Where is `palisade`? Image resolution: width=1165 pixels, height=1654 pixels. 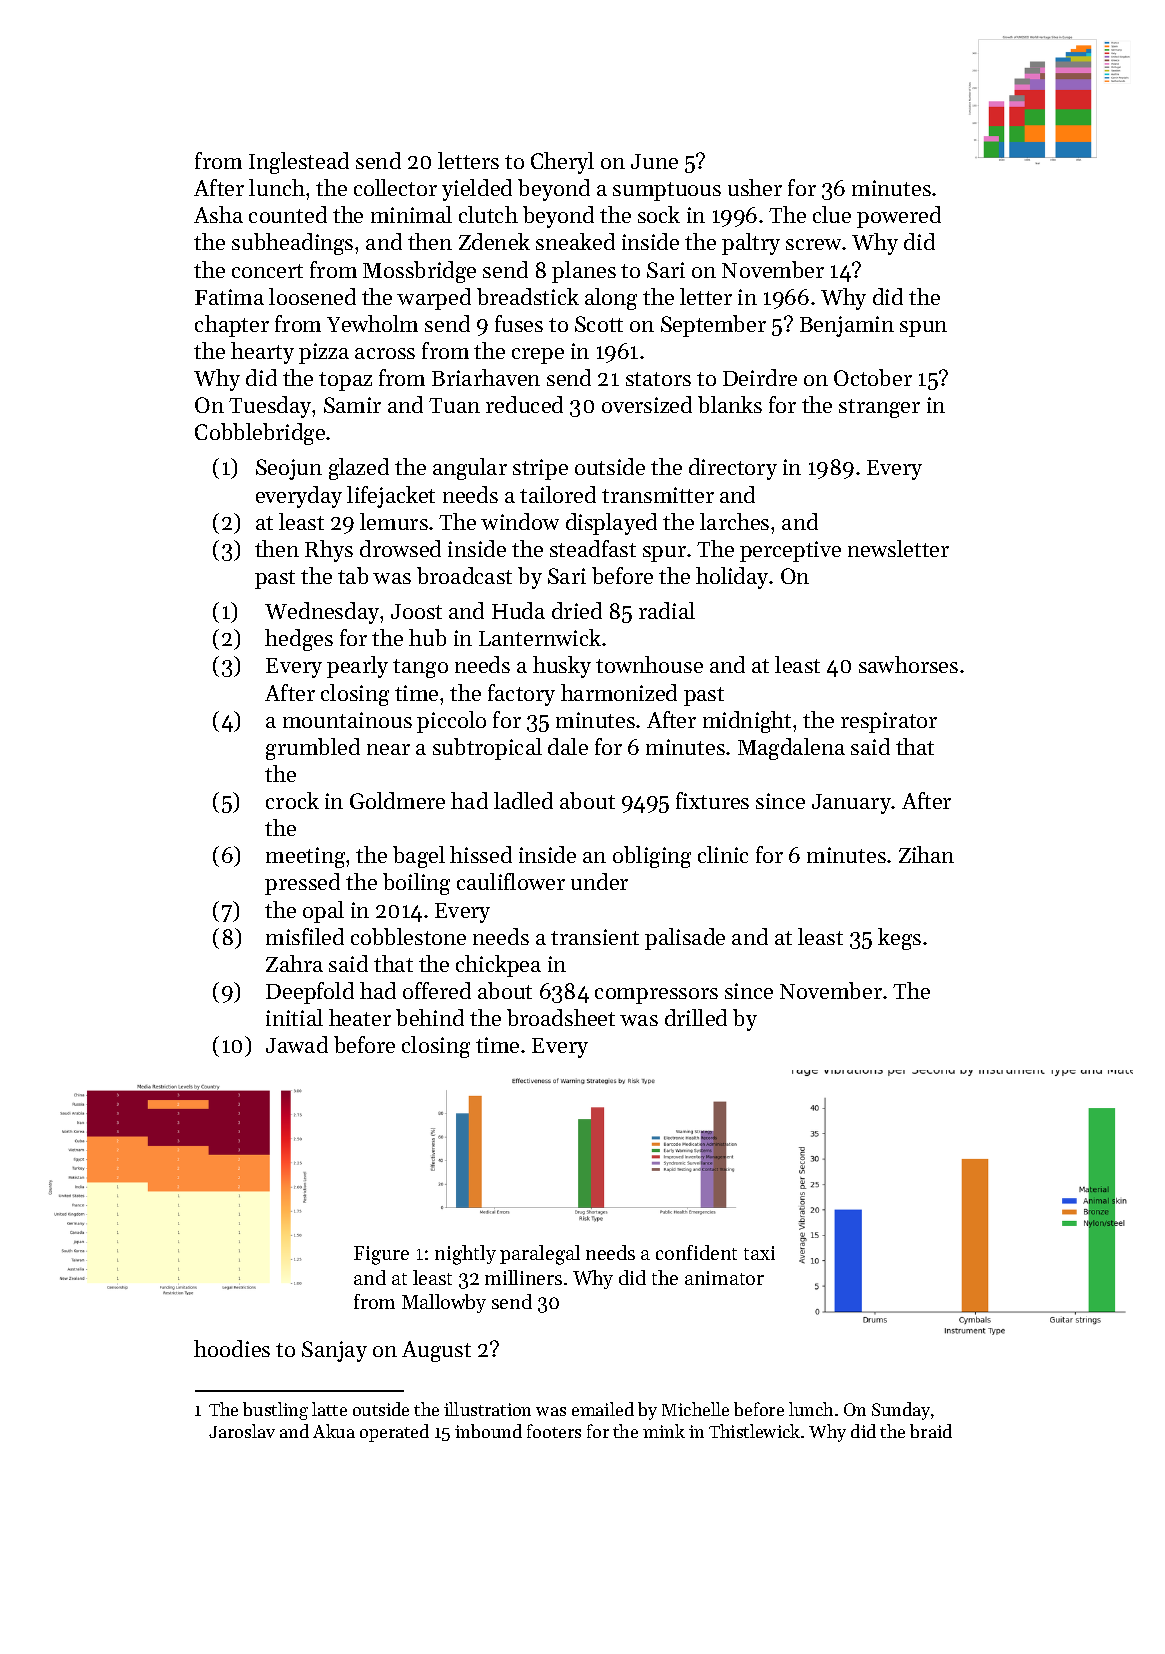
palisade is located at coordinates (685, 939).
